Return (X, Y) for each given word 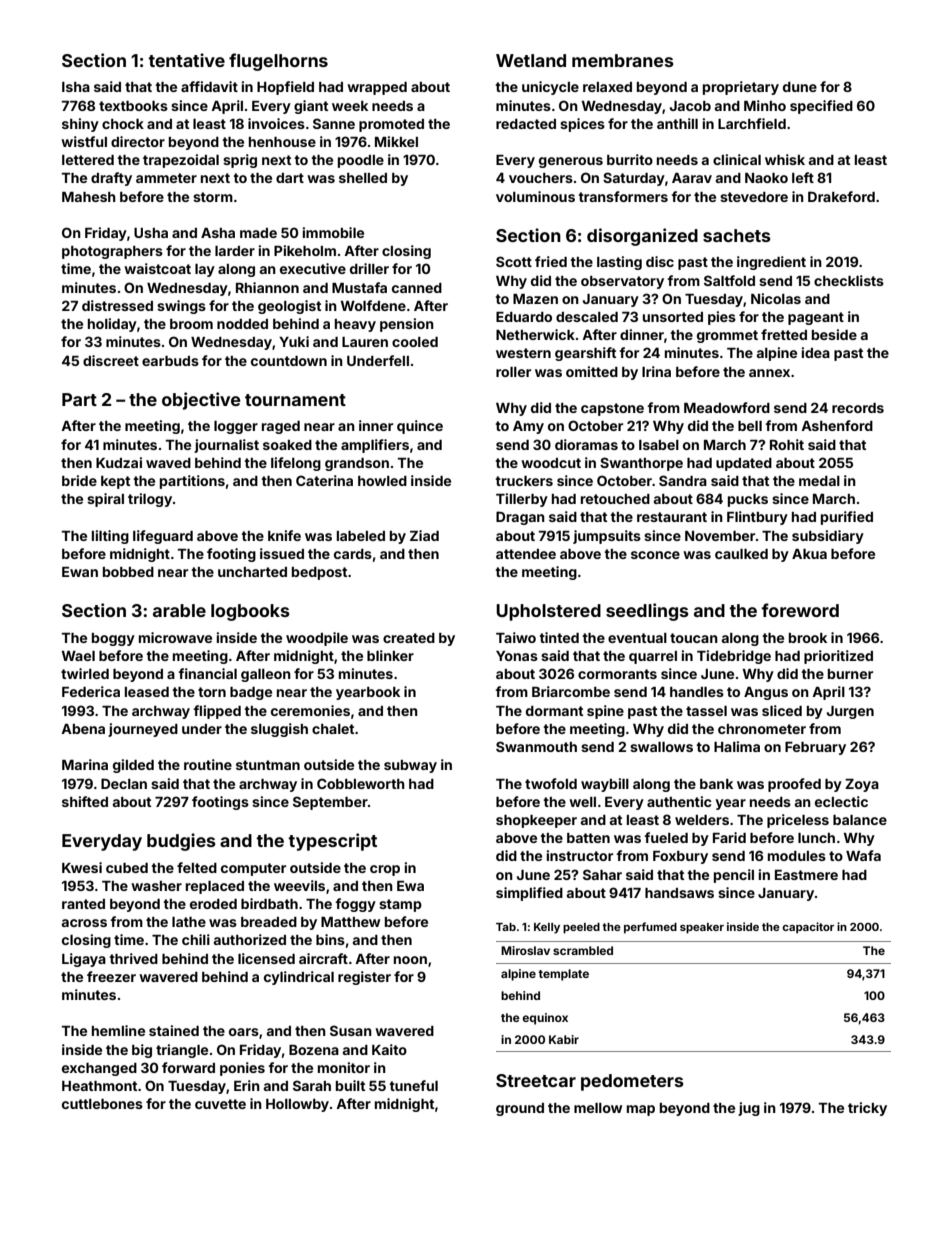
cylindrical (299, 978)
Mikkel (396, 141)
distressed (117, 305)
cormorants (617, 674)
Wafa (863, 855)
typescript (332, 842)
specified (821, 107)
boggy (113, 639)
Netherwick (535, 334)
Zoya (862, 785)
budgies (181, 842)
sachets (737, 235)
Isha (76, 87)
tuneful (413, 1085)
